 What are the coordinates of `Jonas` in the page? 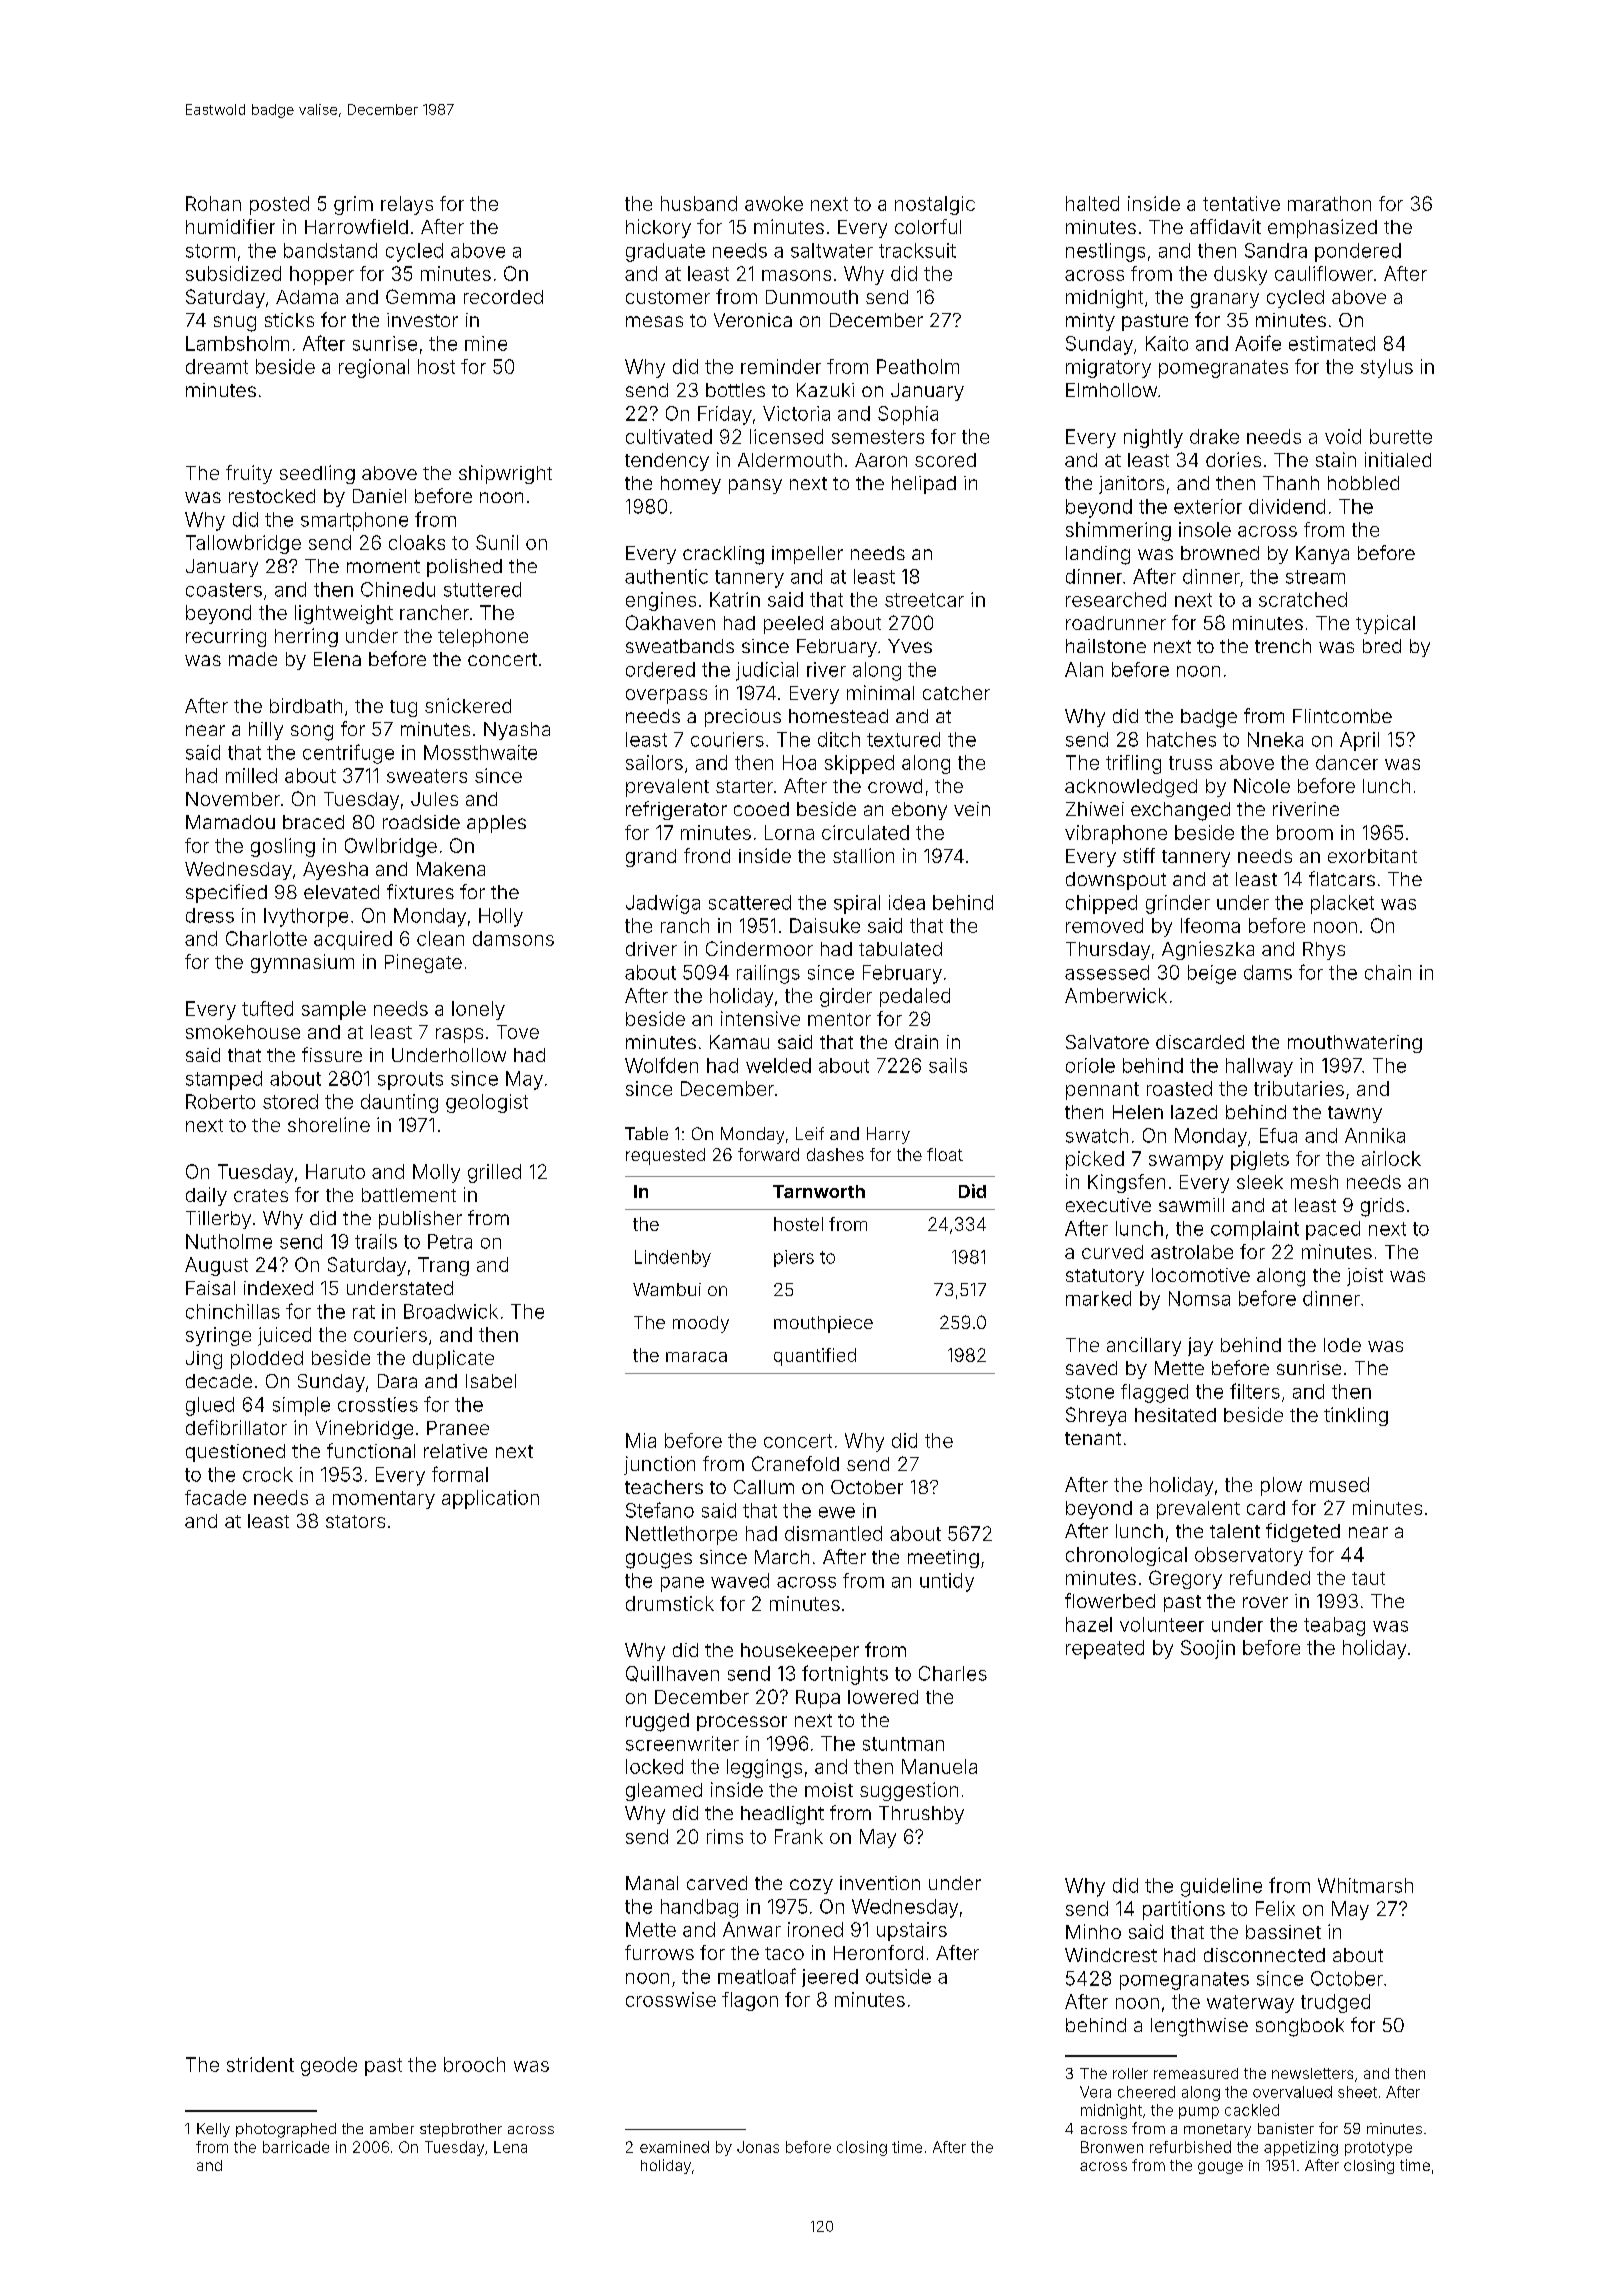 It's located at (758, 2147).
